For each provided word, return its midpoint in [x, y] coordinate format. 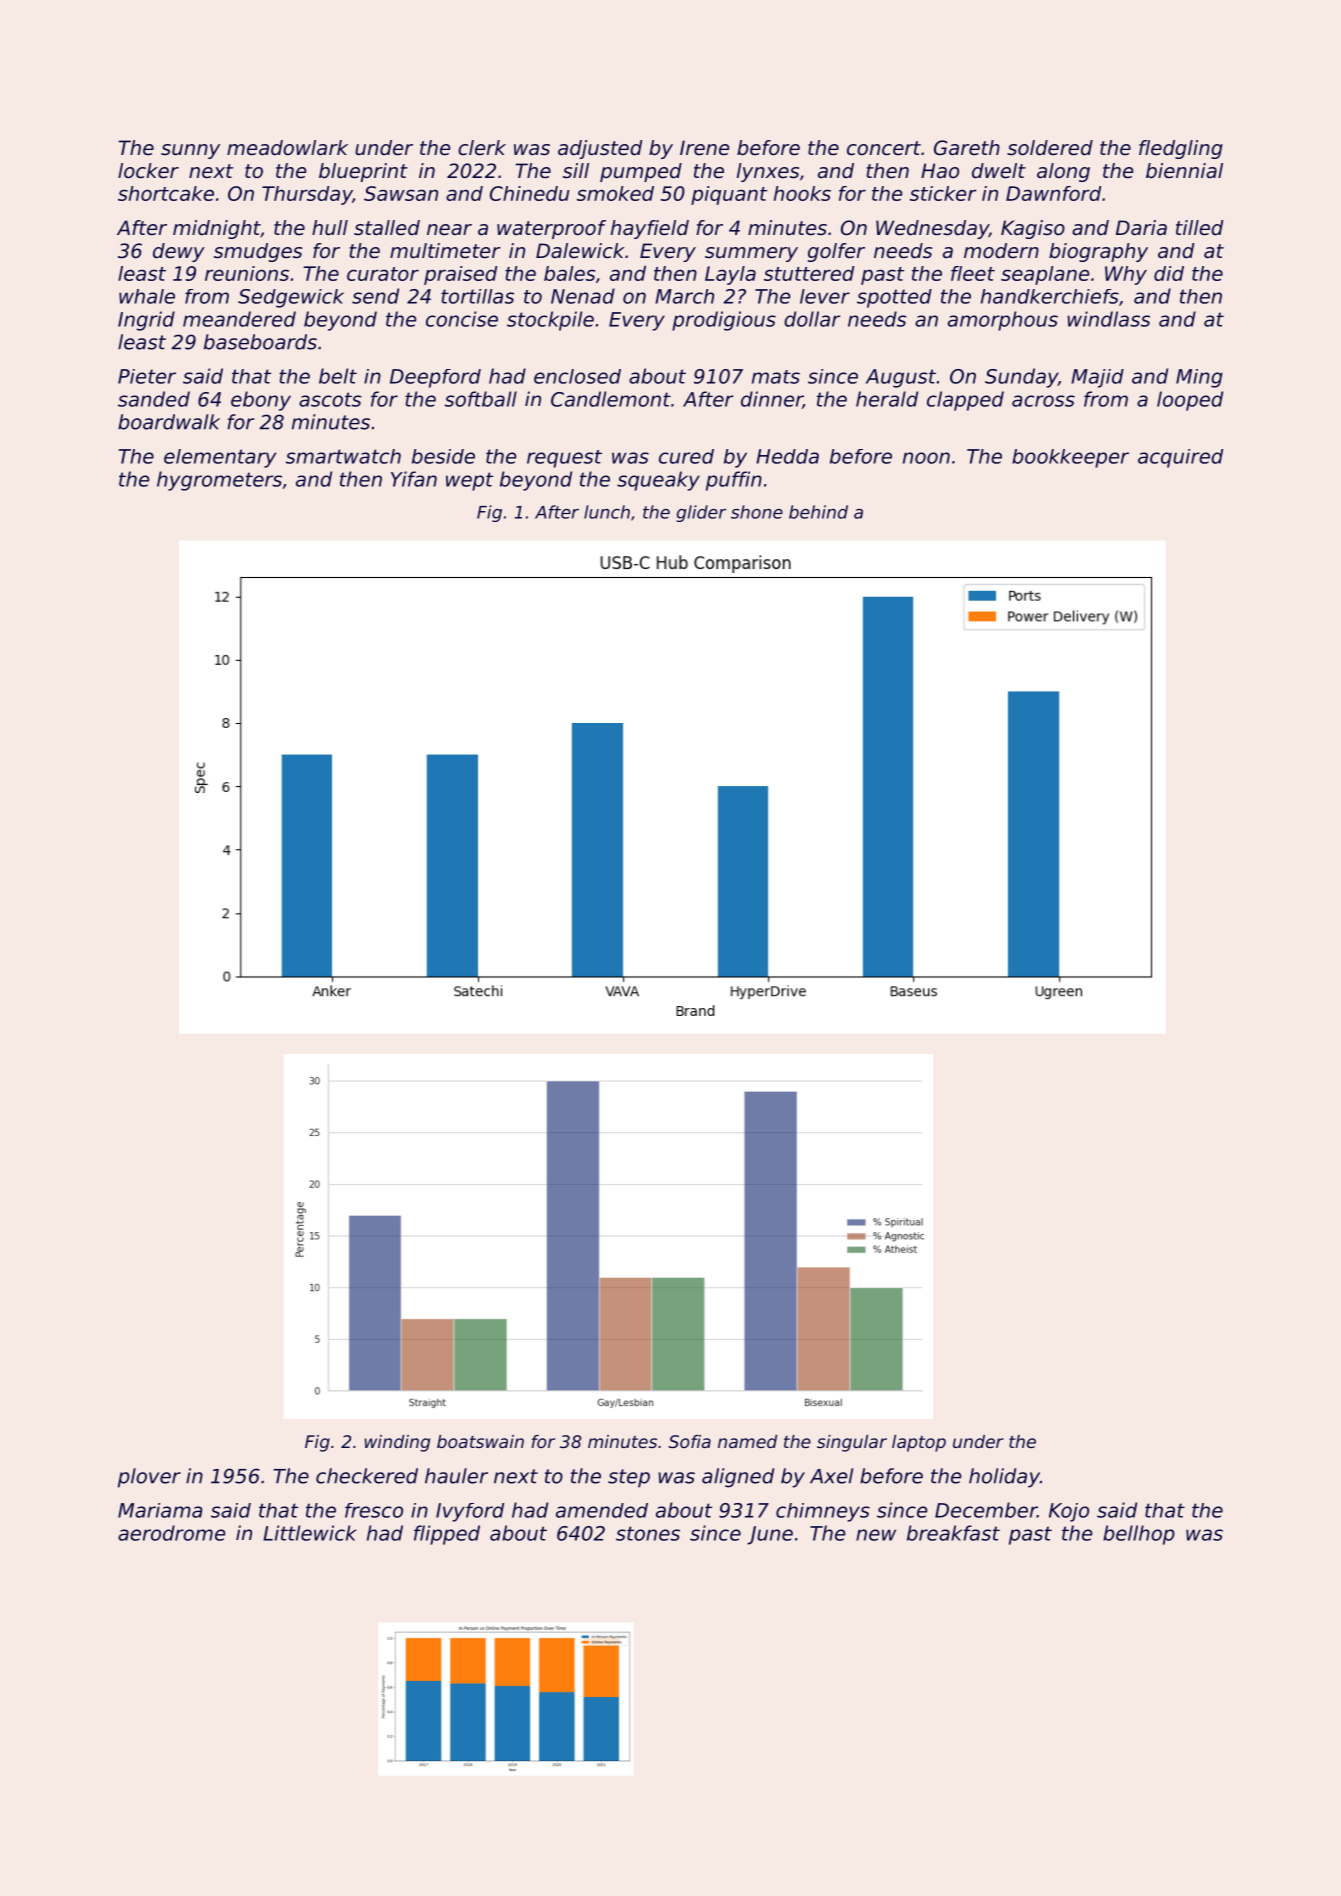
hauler [456, 1476]
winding [397, 1443]
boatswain [480, 1441]
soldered [1050, 148]
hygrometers [219, 481]
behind [818, 512]
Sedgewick [291, 298]
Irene [704, 148]
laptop [919, 1443]
